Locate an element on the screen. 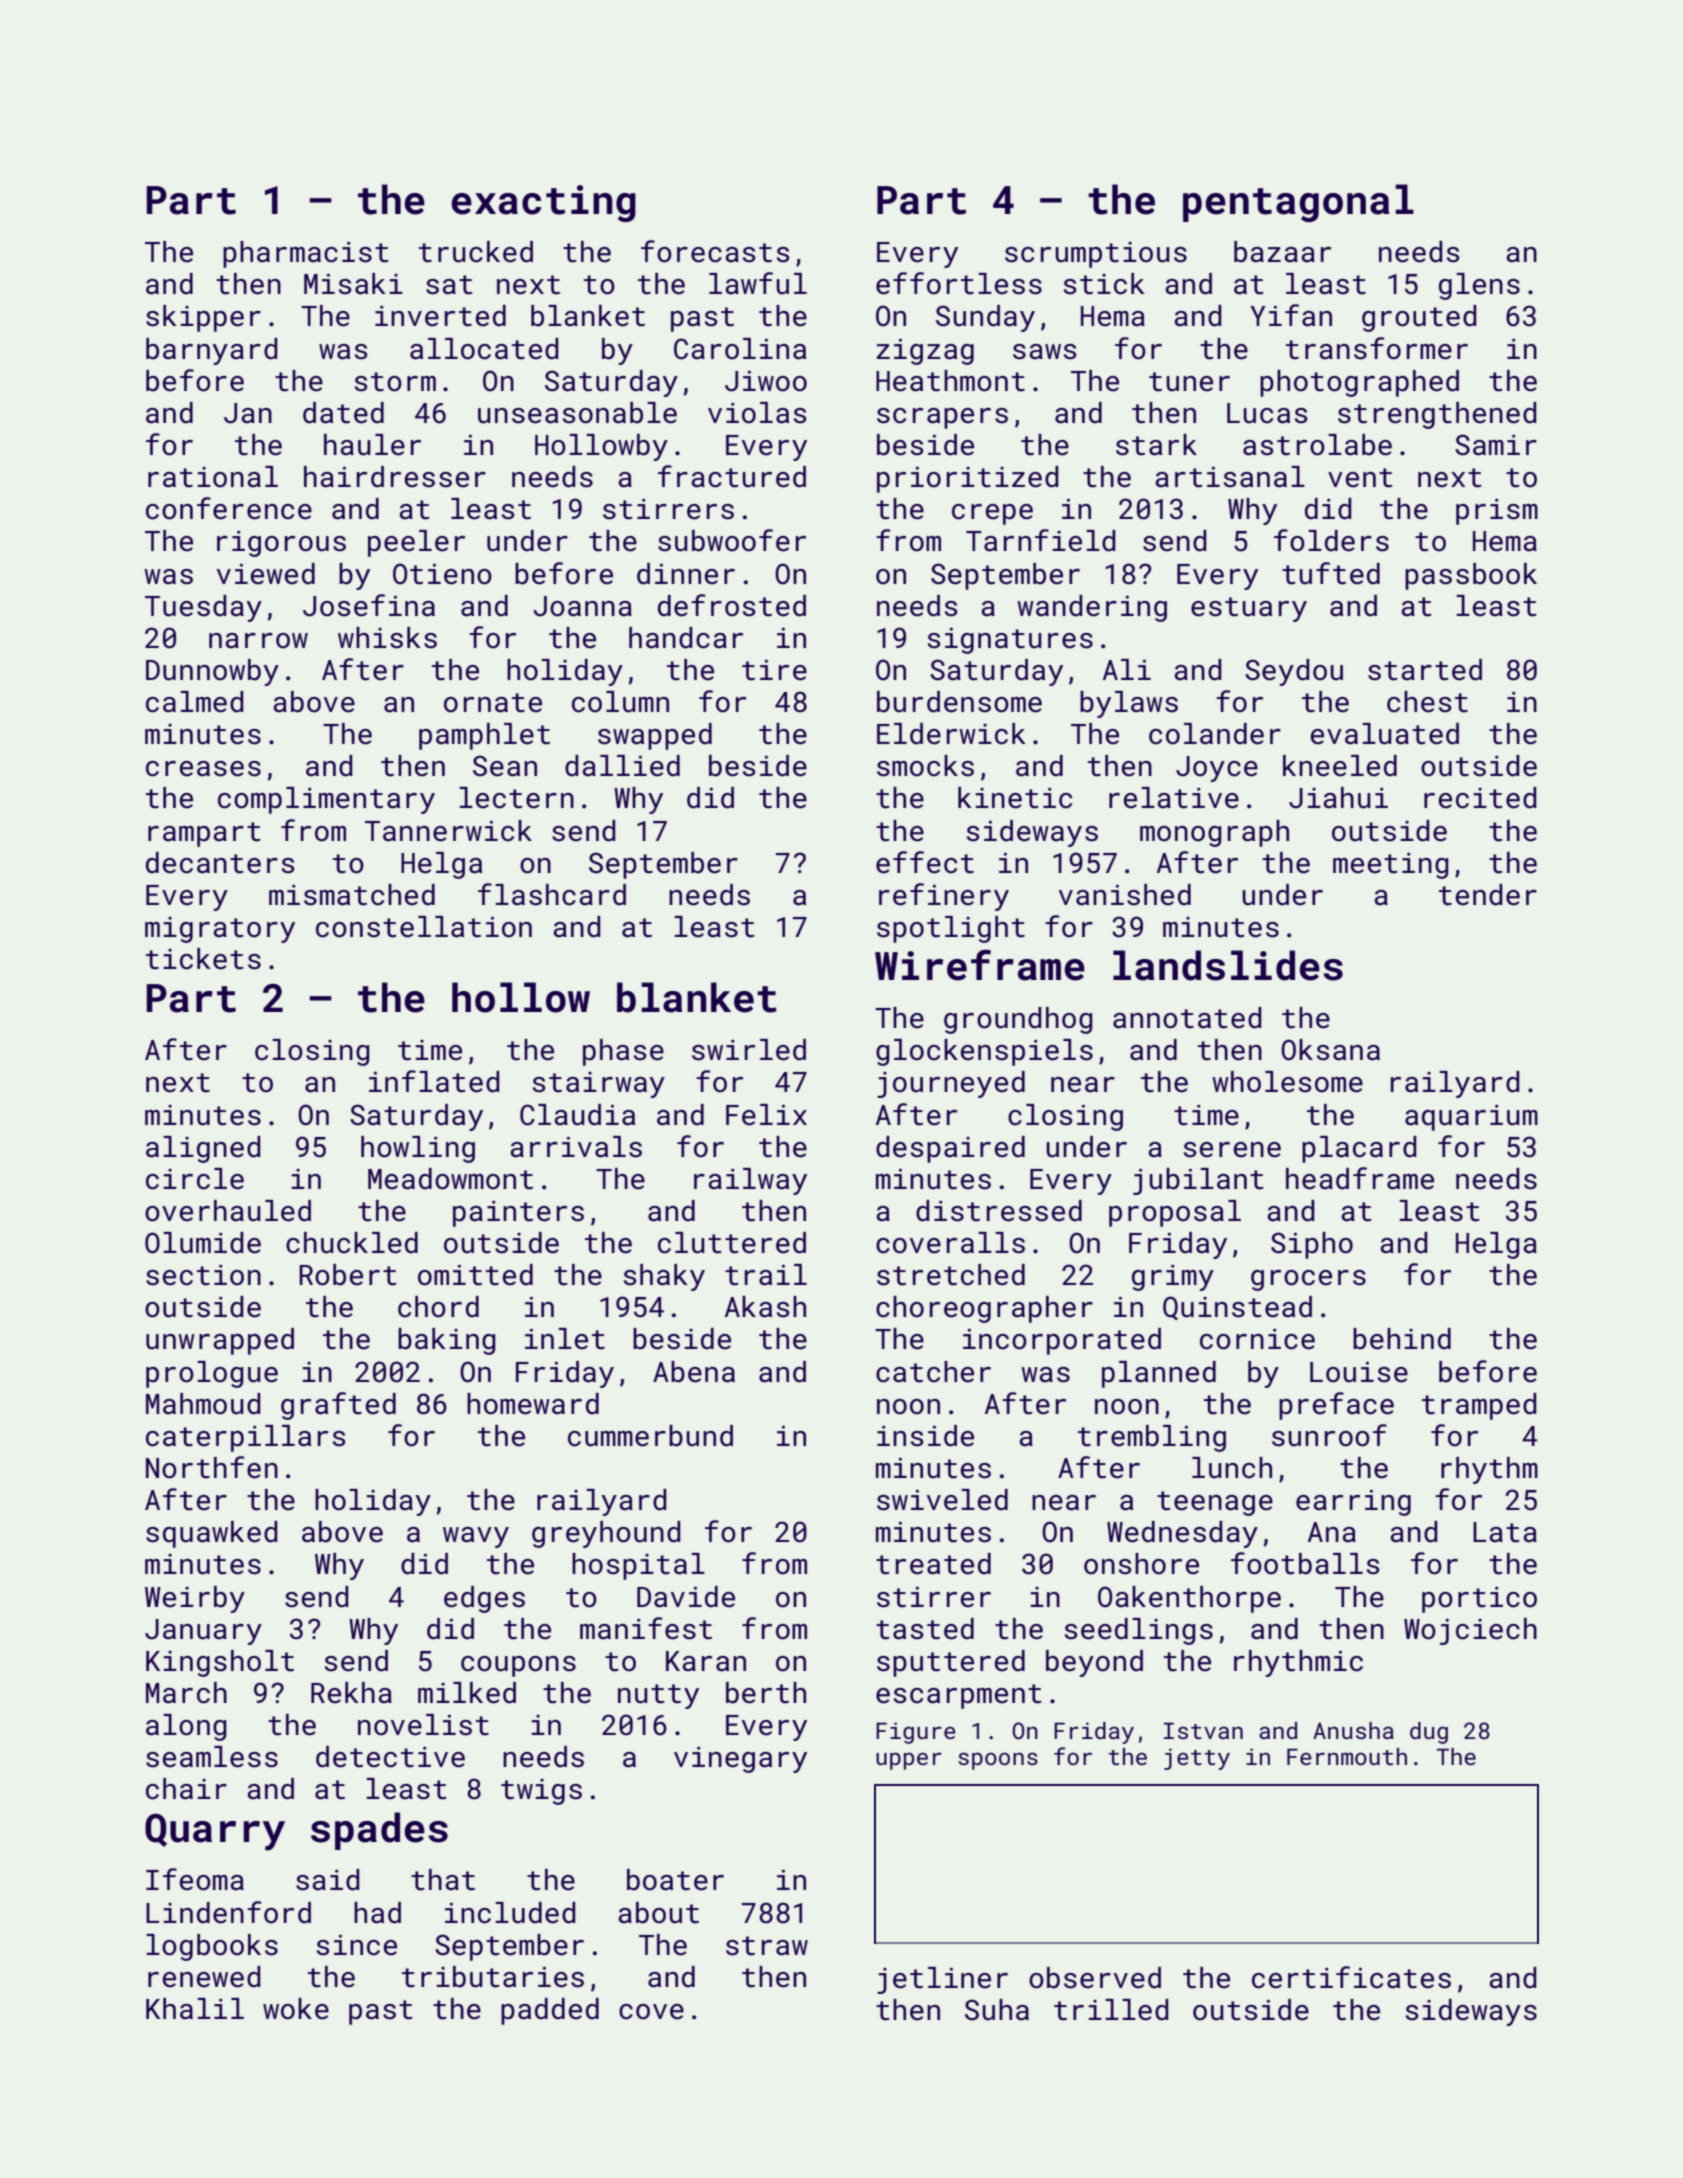  mismatched is located at coordinates (352, 895).
